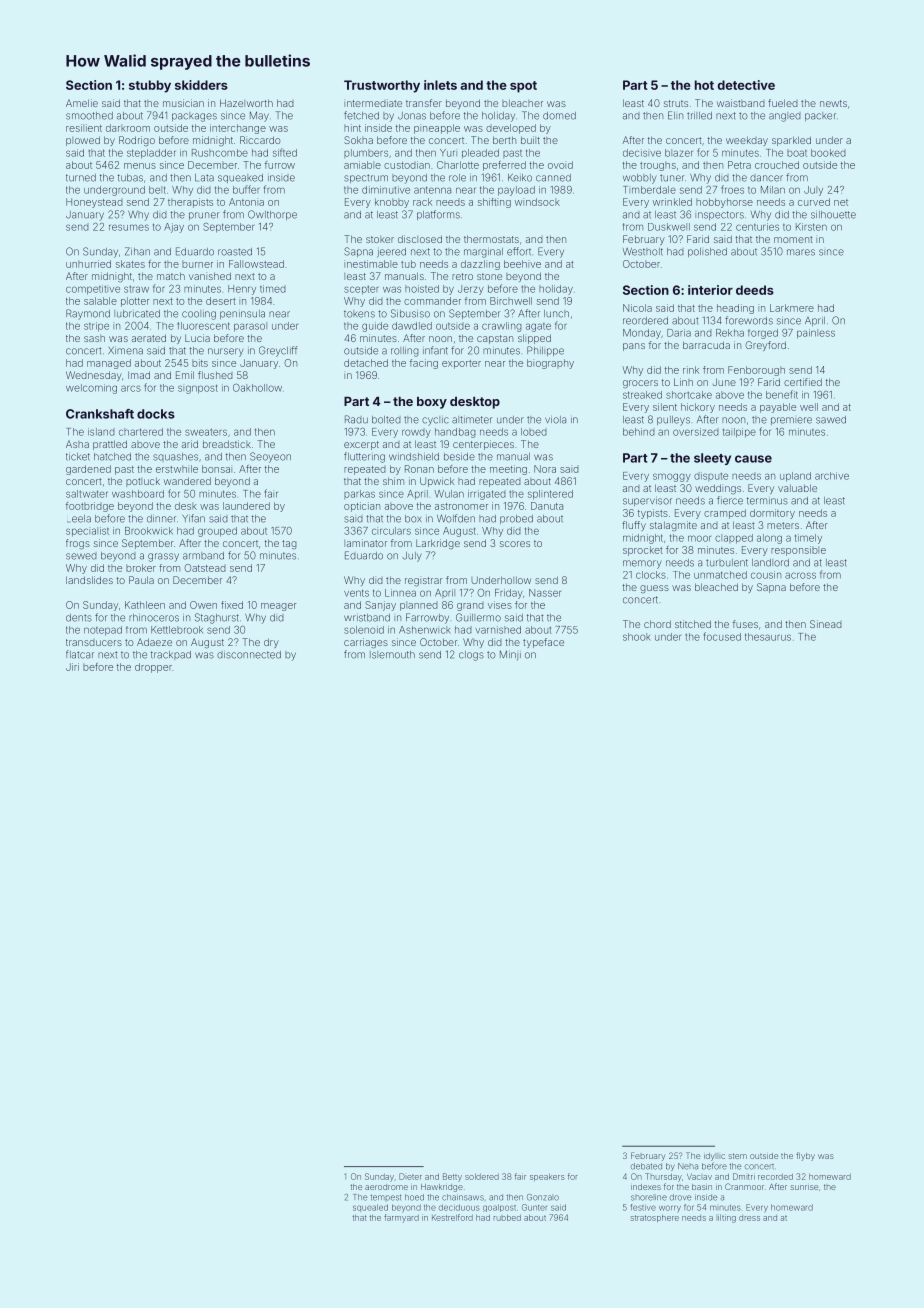 The height and width of the screenshot is (1308, 924). What do you see at coordinates (452, 1177) in the screenshot?
I see `Betty` at bounding box center [452, 1177].
